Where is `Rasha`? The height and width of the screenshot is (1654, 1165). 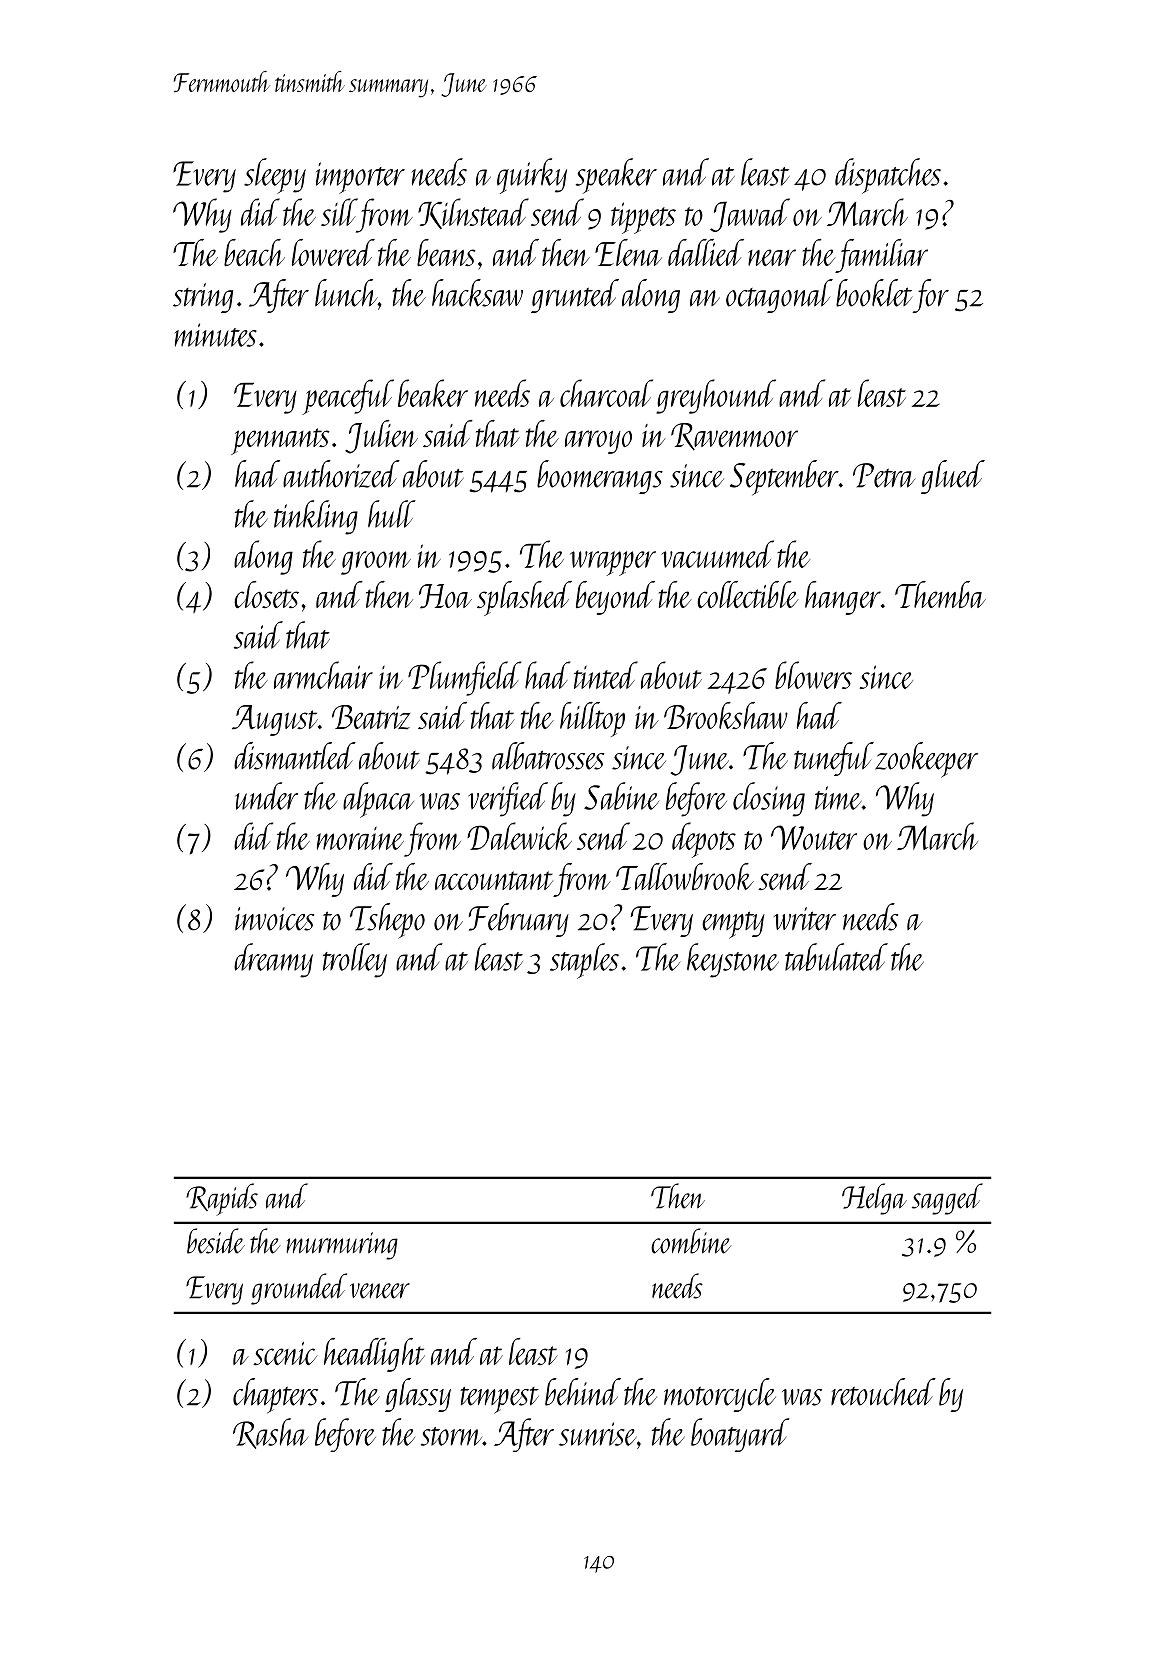
Rasha is located at coordinates (270, 1433).
